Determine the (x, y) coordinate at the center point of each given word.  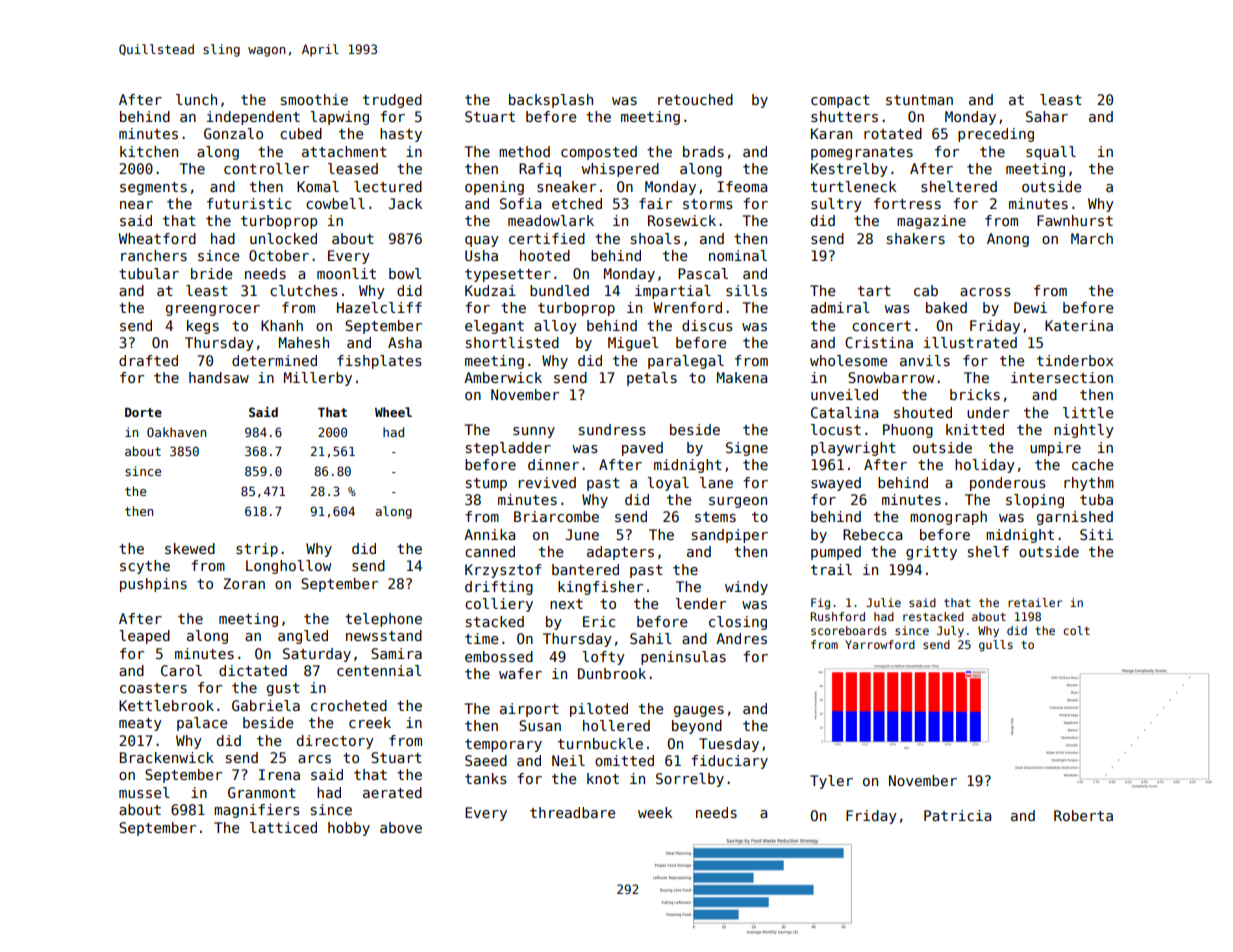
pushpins (153, 585)
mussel (144, 792)
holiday (985, 466)
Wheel (393, 412)
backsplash (551, 101)
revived (547, 482)
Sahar (1047, 116)
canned (490, 551)
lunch (196, 99)
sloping (1035, 501)
